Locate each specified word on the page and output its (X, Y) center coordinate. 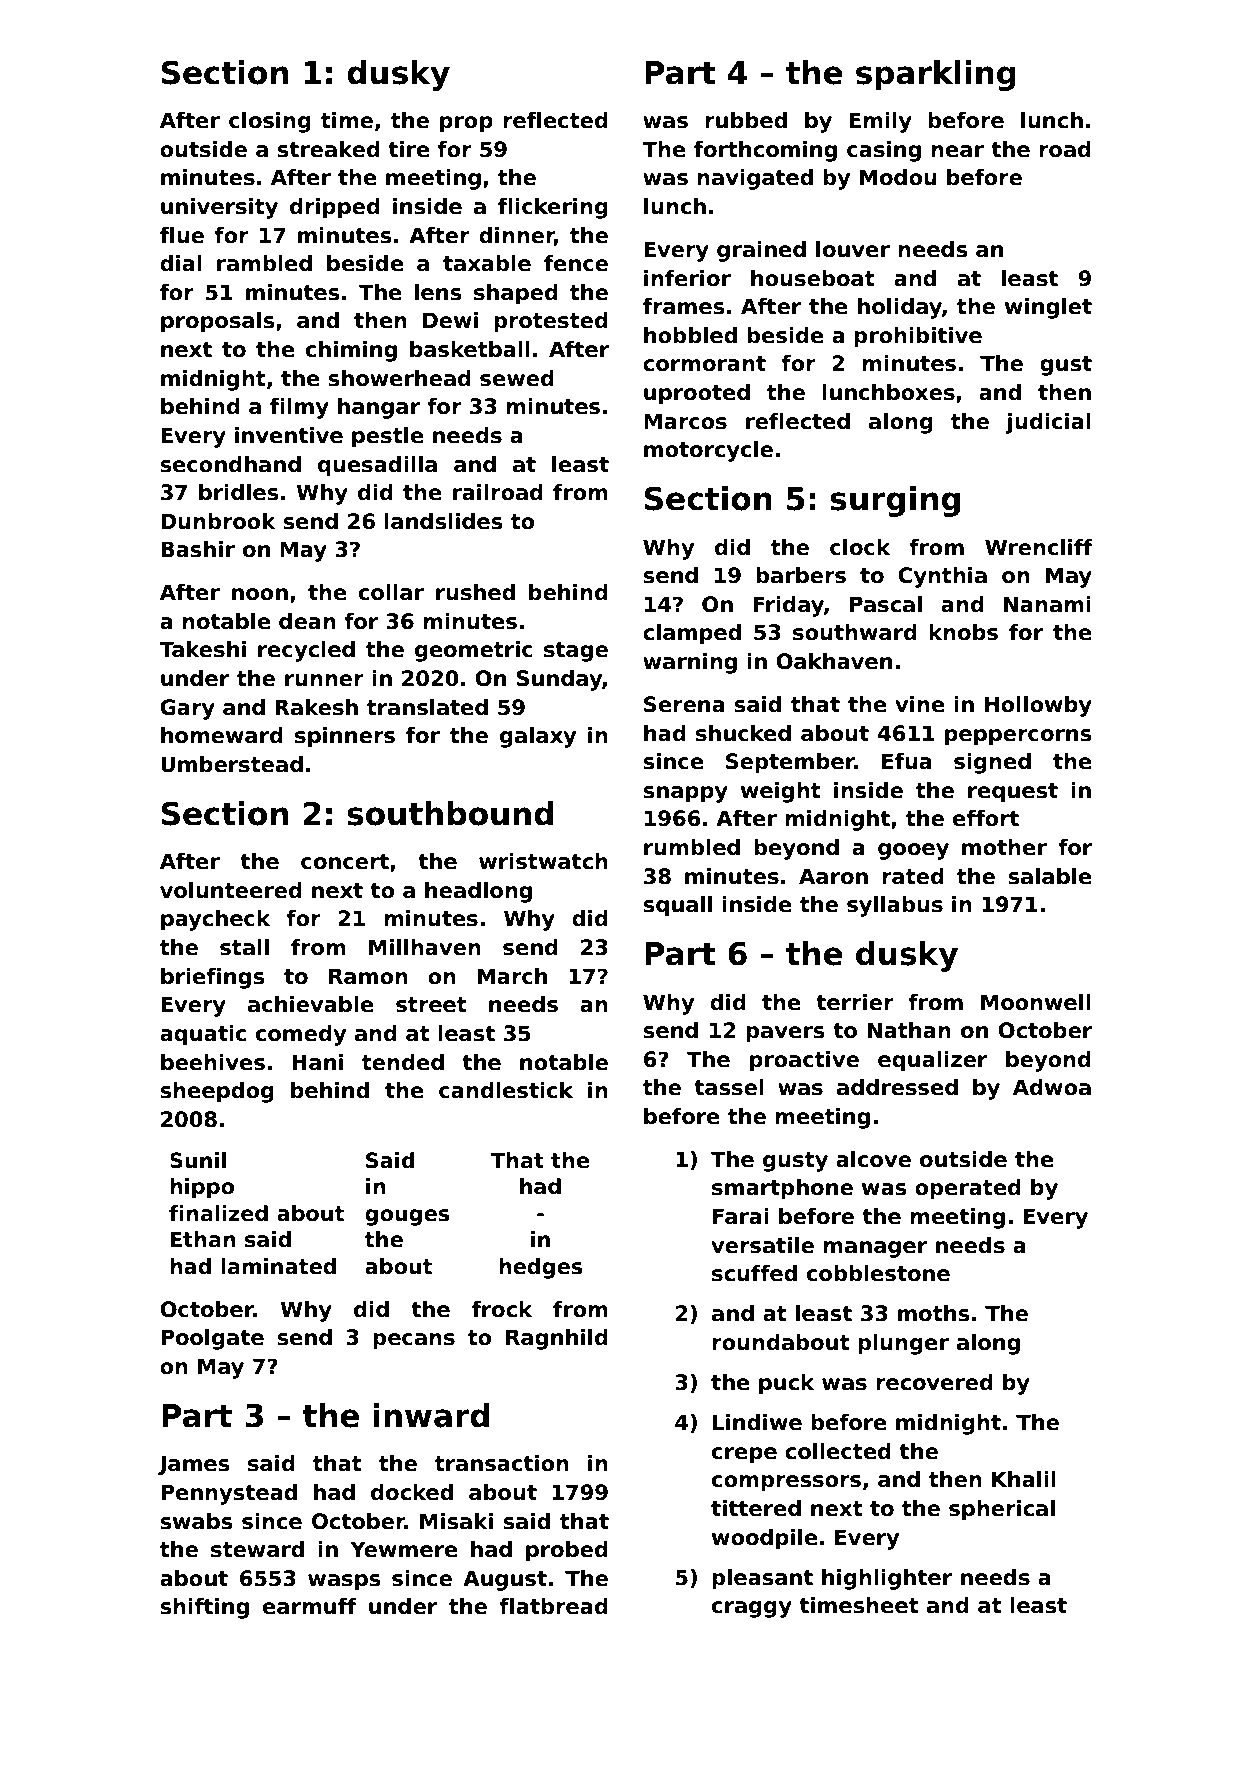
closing (270, 122)
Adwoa (1052, 1087)
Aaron (833, 876)
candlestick (506, 1090)
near (957, 151)
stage (576, 652)
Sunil (198, 1160)
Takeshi (202, 649)
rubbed (746, 120)
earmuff (310, 1606)
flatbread (553, 1606)
